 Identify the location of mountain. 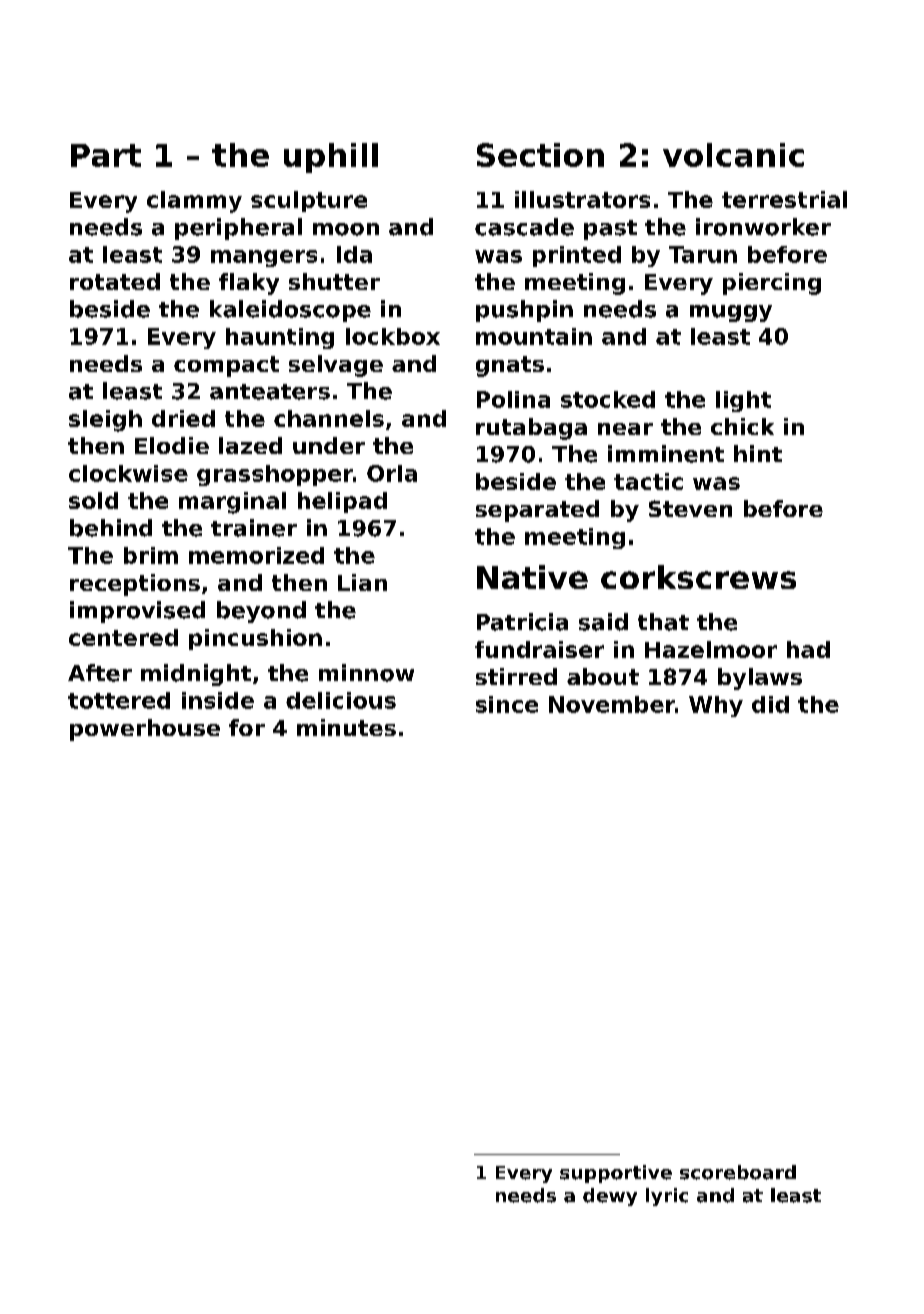
(534, 336).
